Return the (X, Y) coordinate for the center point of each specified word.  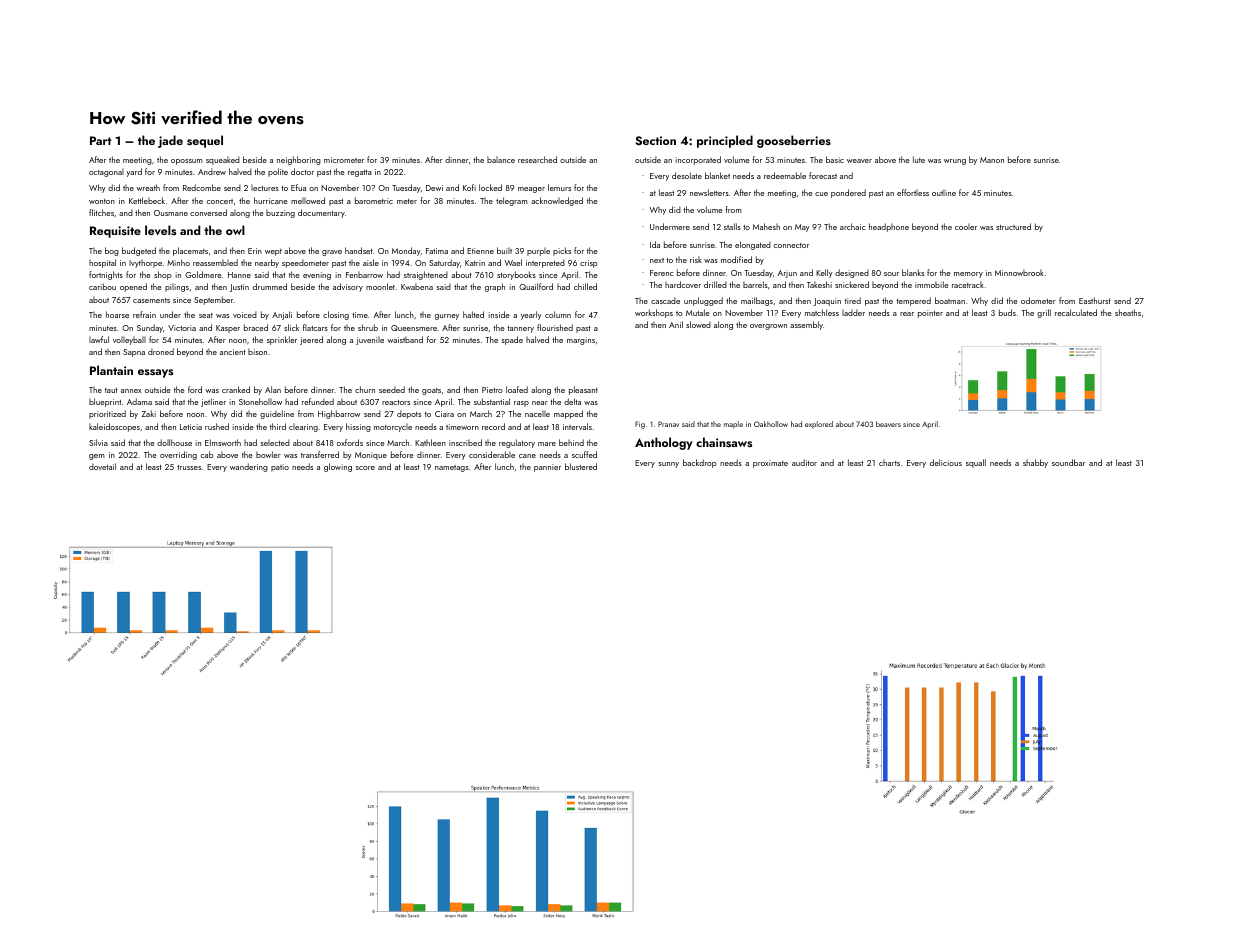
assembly (806, 325)
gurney (447, 317)
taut (111, 390)
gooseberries (794, 141)
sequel (205, 141)
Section (655, 140)
